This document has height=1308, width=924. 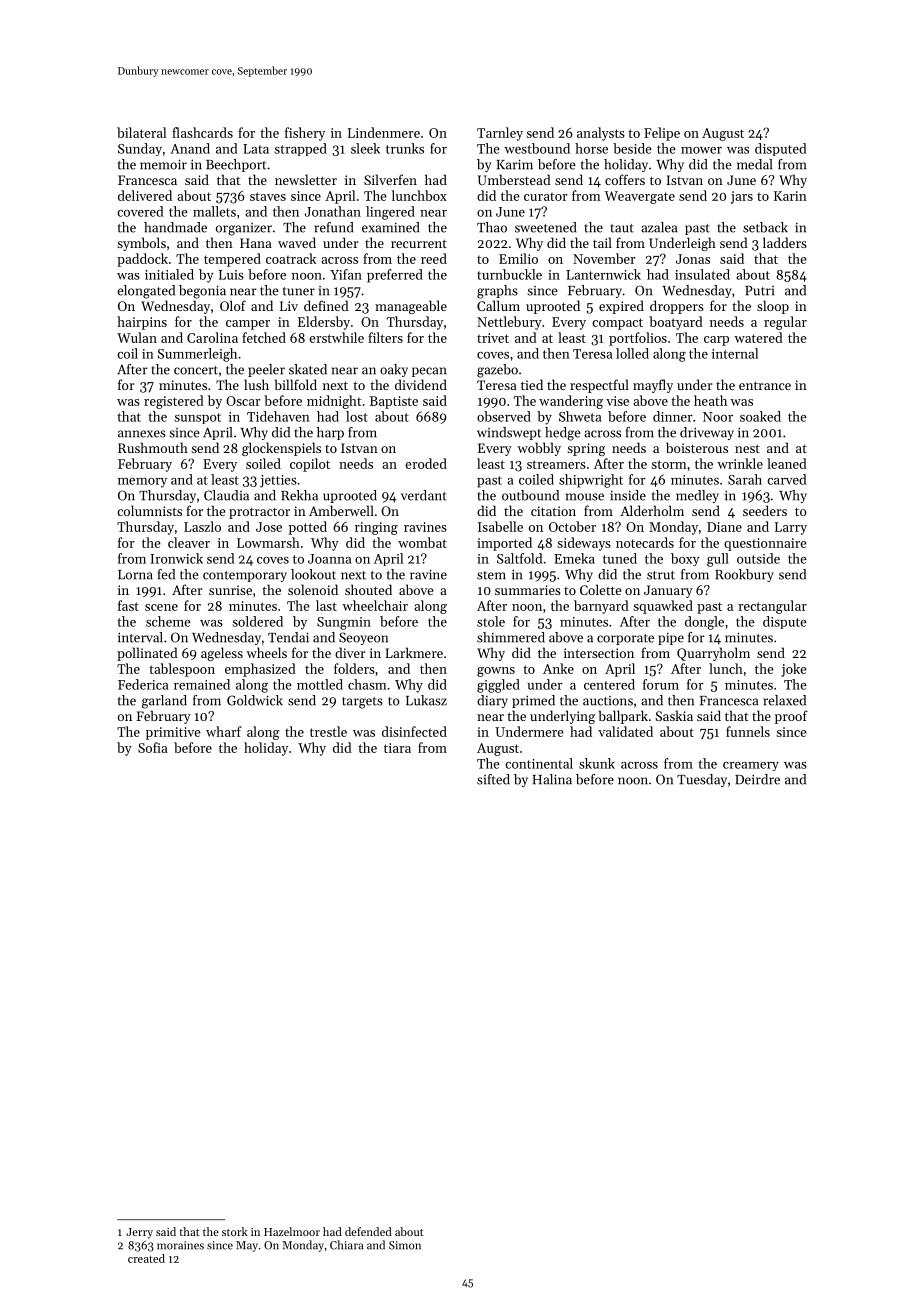 I want to click on Claudia, so click(x=226, y=495).
